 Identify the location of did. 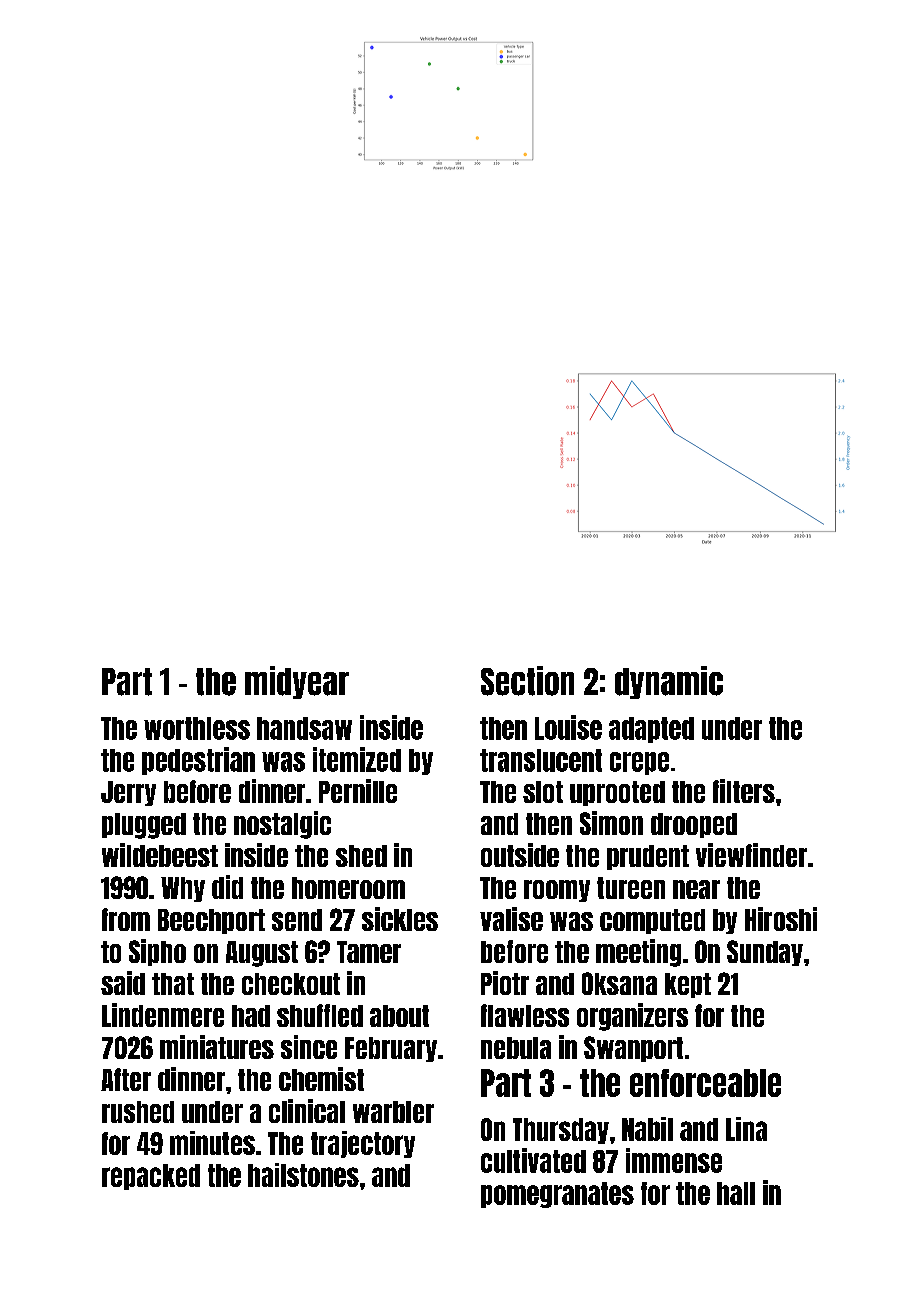
(227, 887).
